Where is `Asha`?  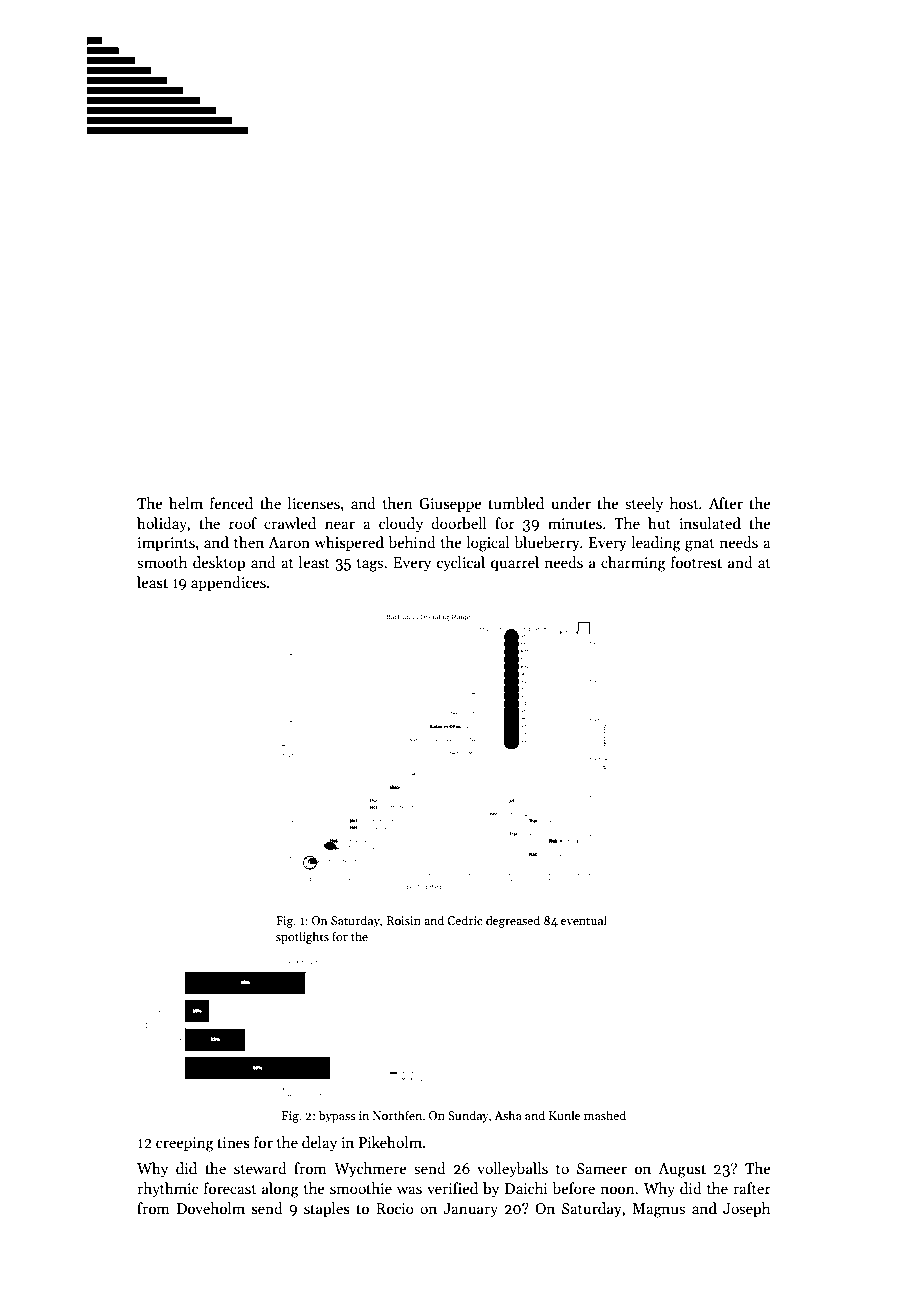 Asha is located at coordinates (508, 1115).
